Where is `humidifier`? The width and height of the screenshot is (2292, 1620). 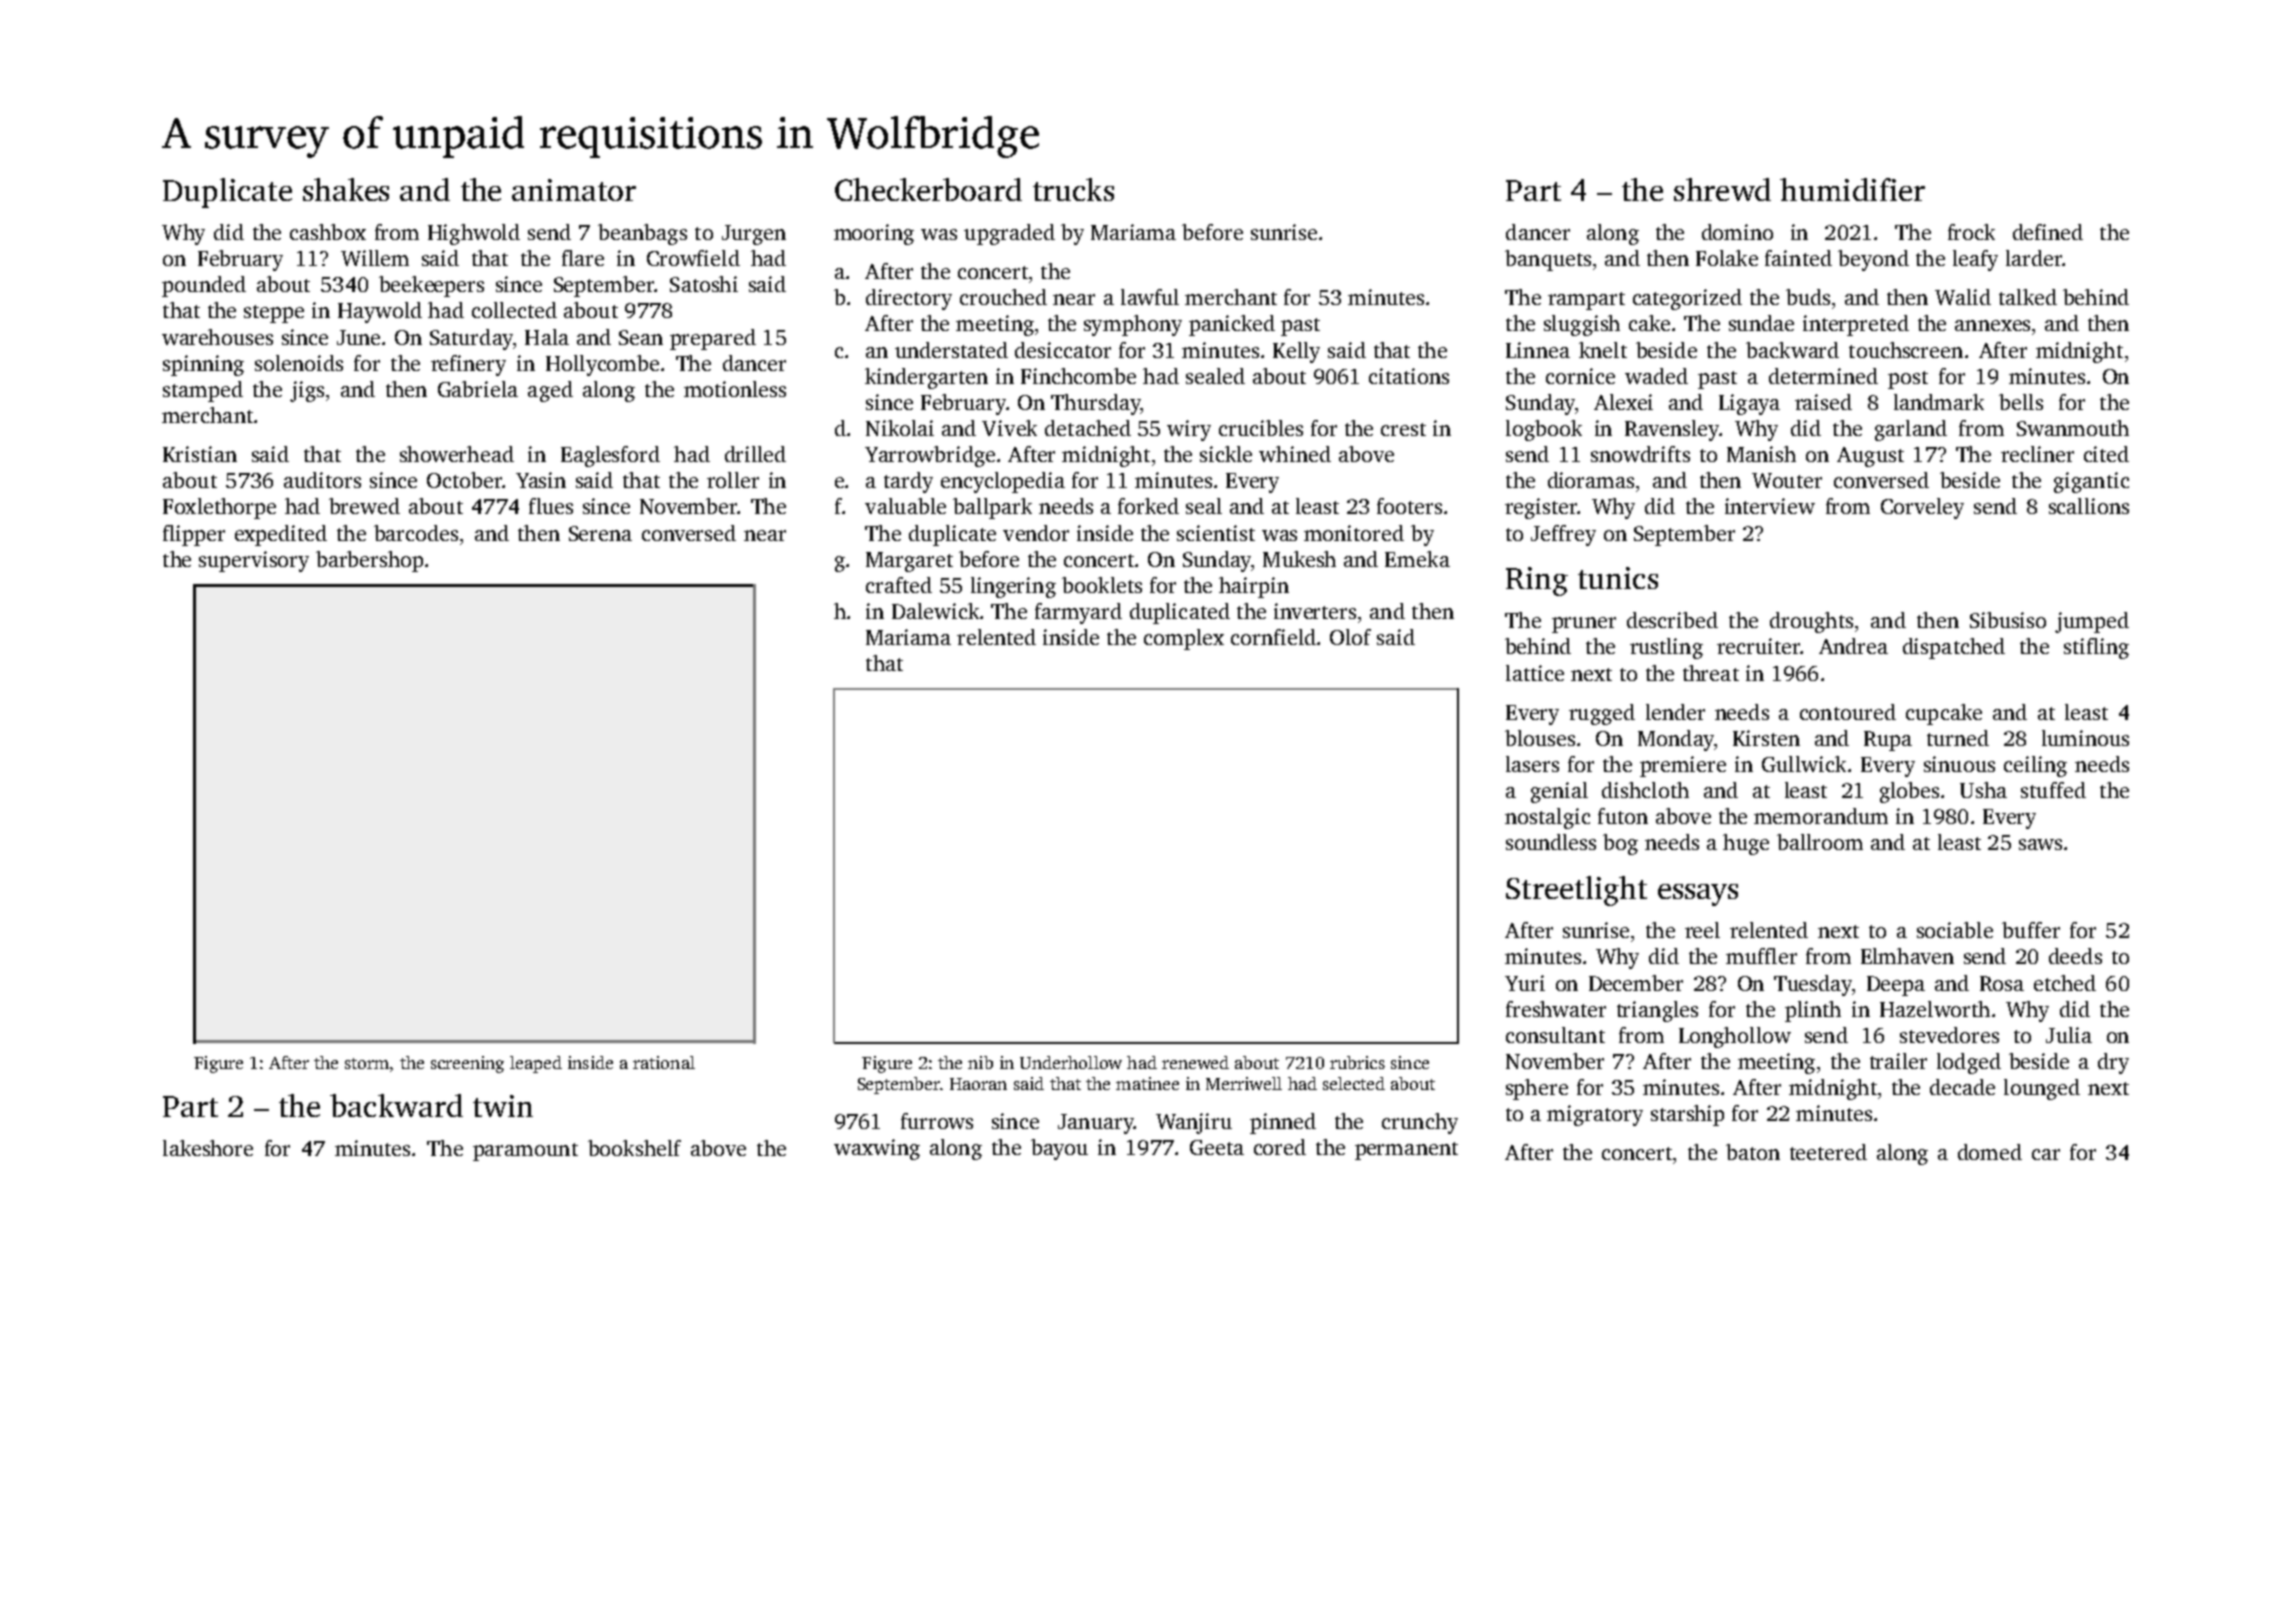 humidifier is located at coordinates (1852, 189).
